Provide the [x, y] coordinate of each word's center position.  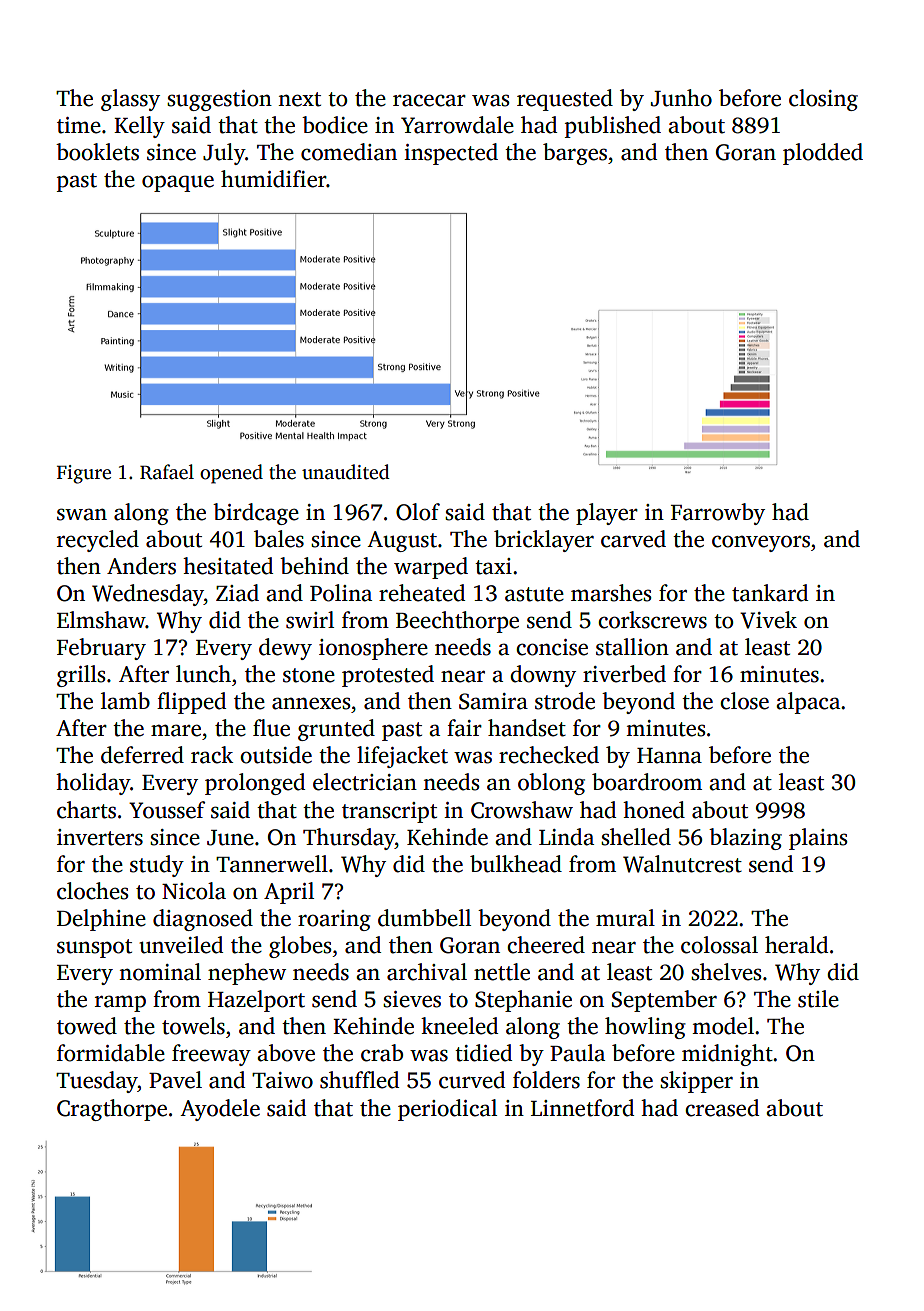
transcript [389, 812]
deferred [142, 755]
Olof [418, 512]
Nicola [194, 891]
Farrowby [718, 514]
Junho [681, 98]
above [286, 1053]
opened [231, 474]
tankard [770, 593]
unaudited [346, 472]
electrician [365, 782]
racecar [429, 100]
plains [818, 839]
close [744, 701]
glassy [130, 100]
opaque [178, 183]
